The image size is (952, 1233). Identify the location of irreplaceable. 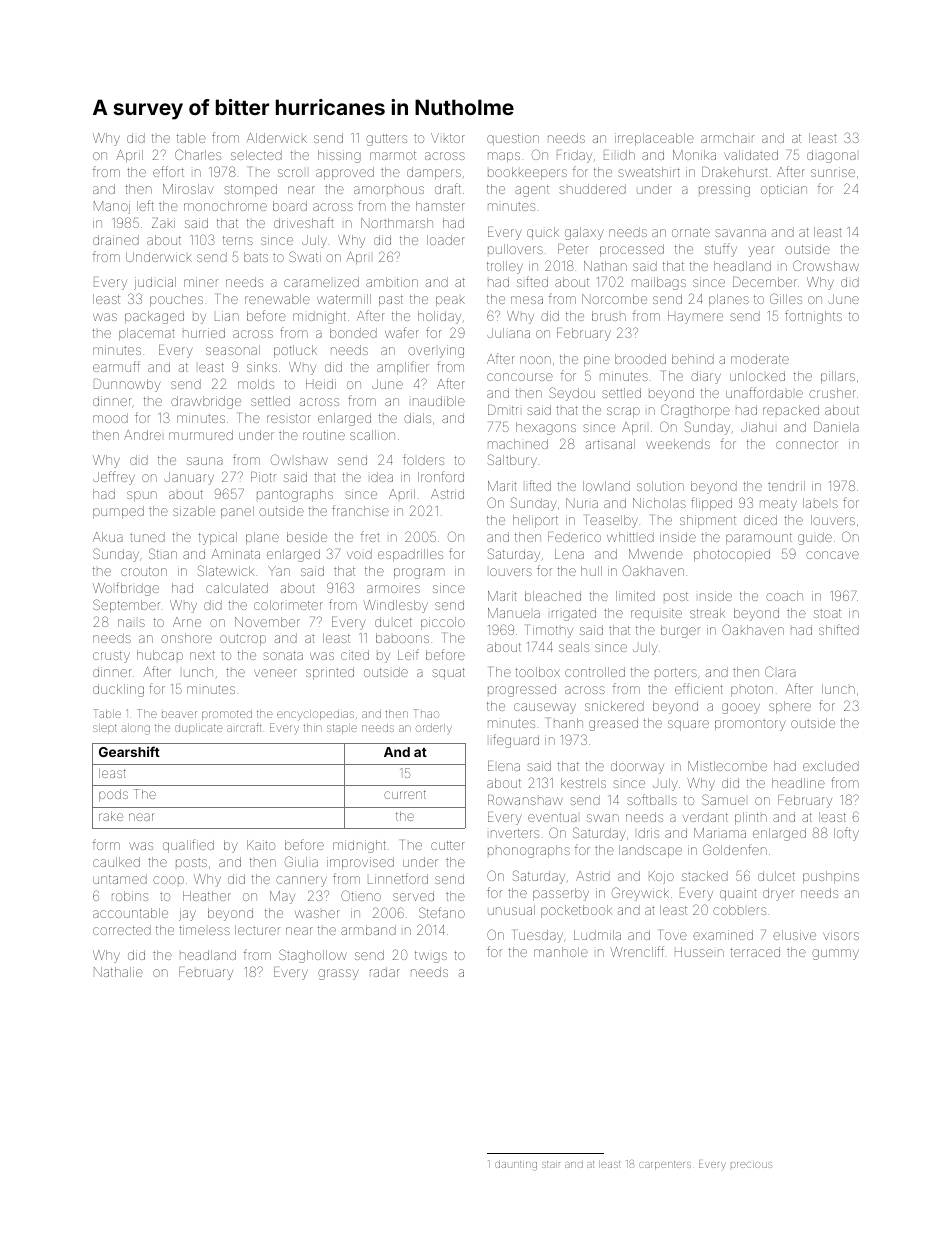
(654, 139).
